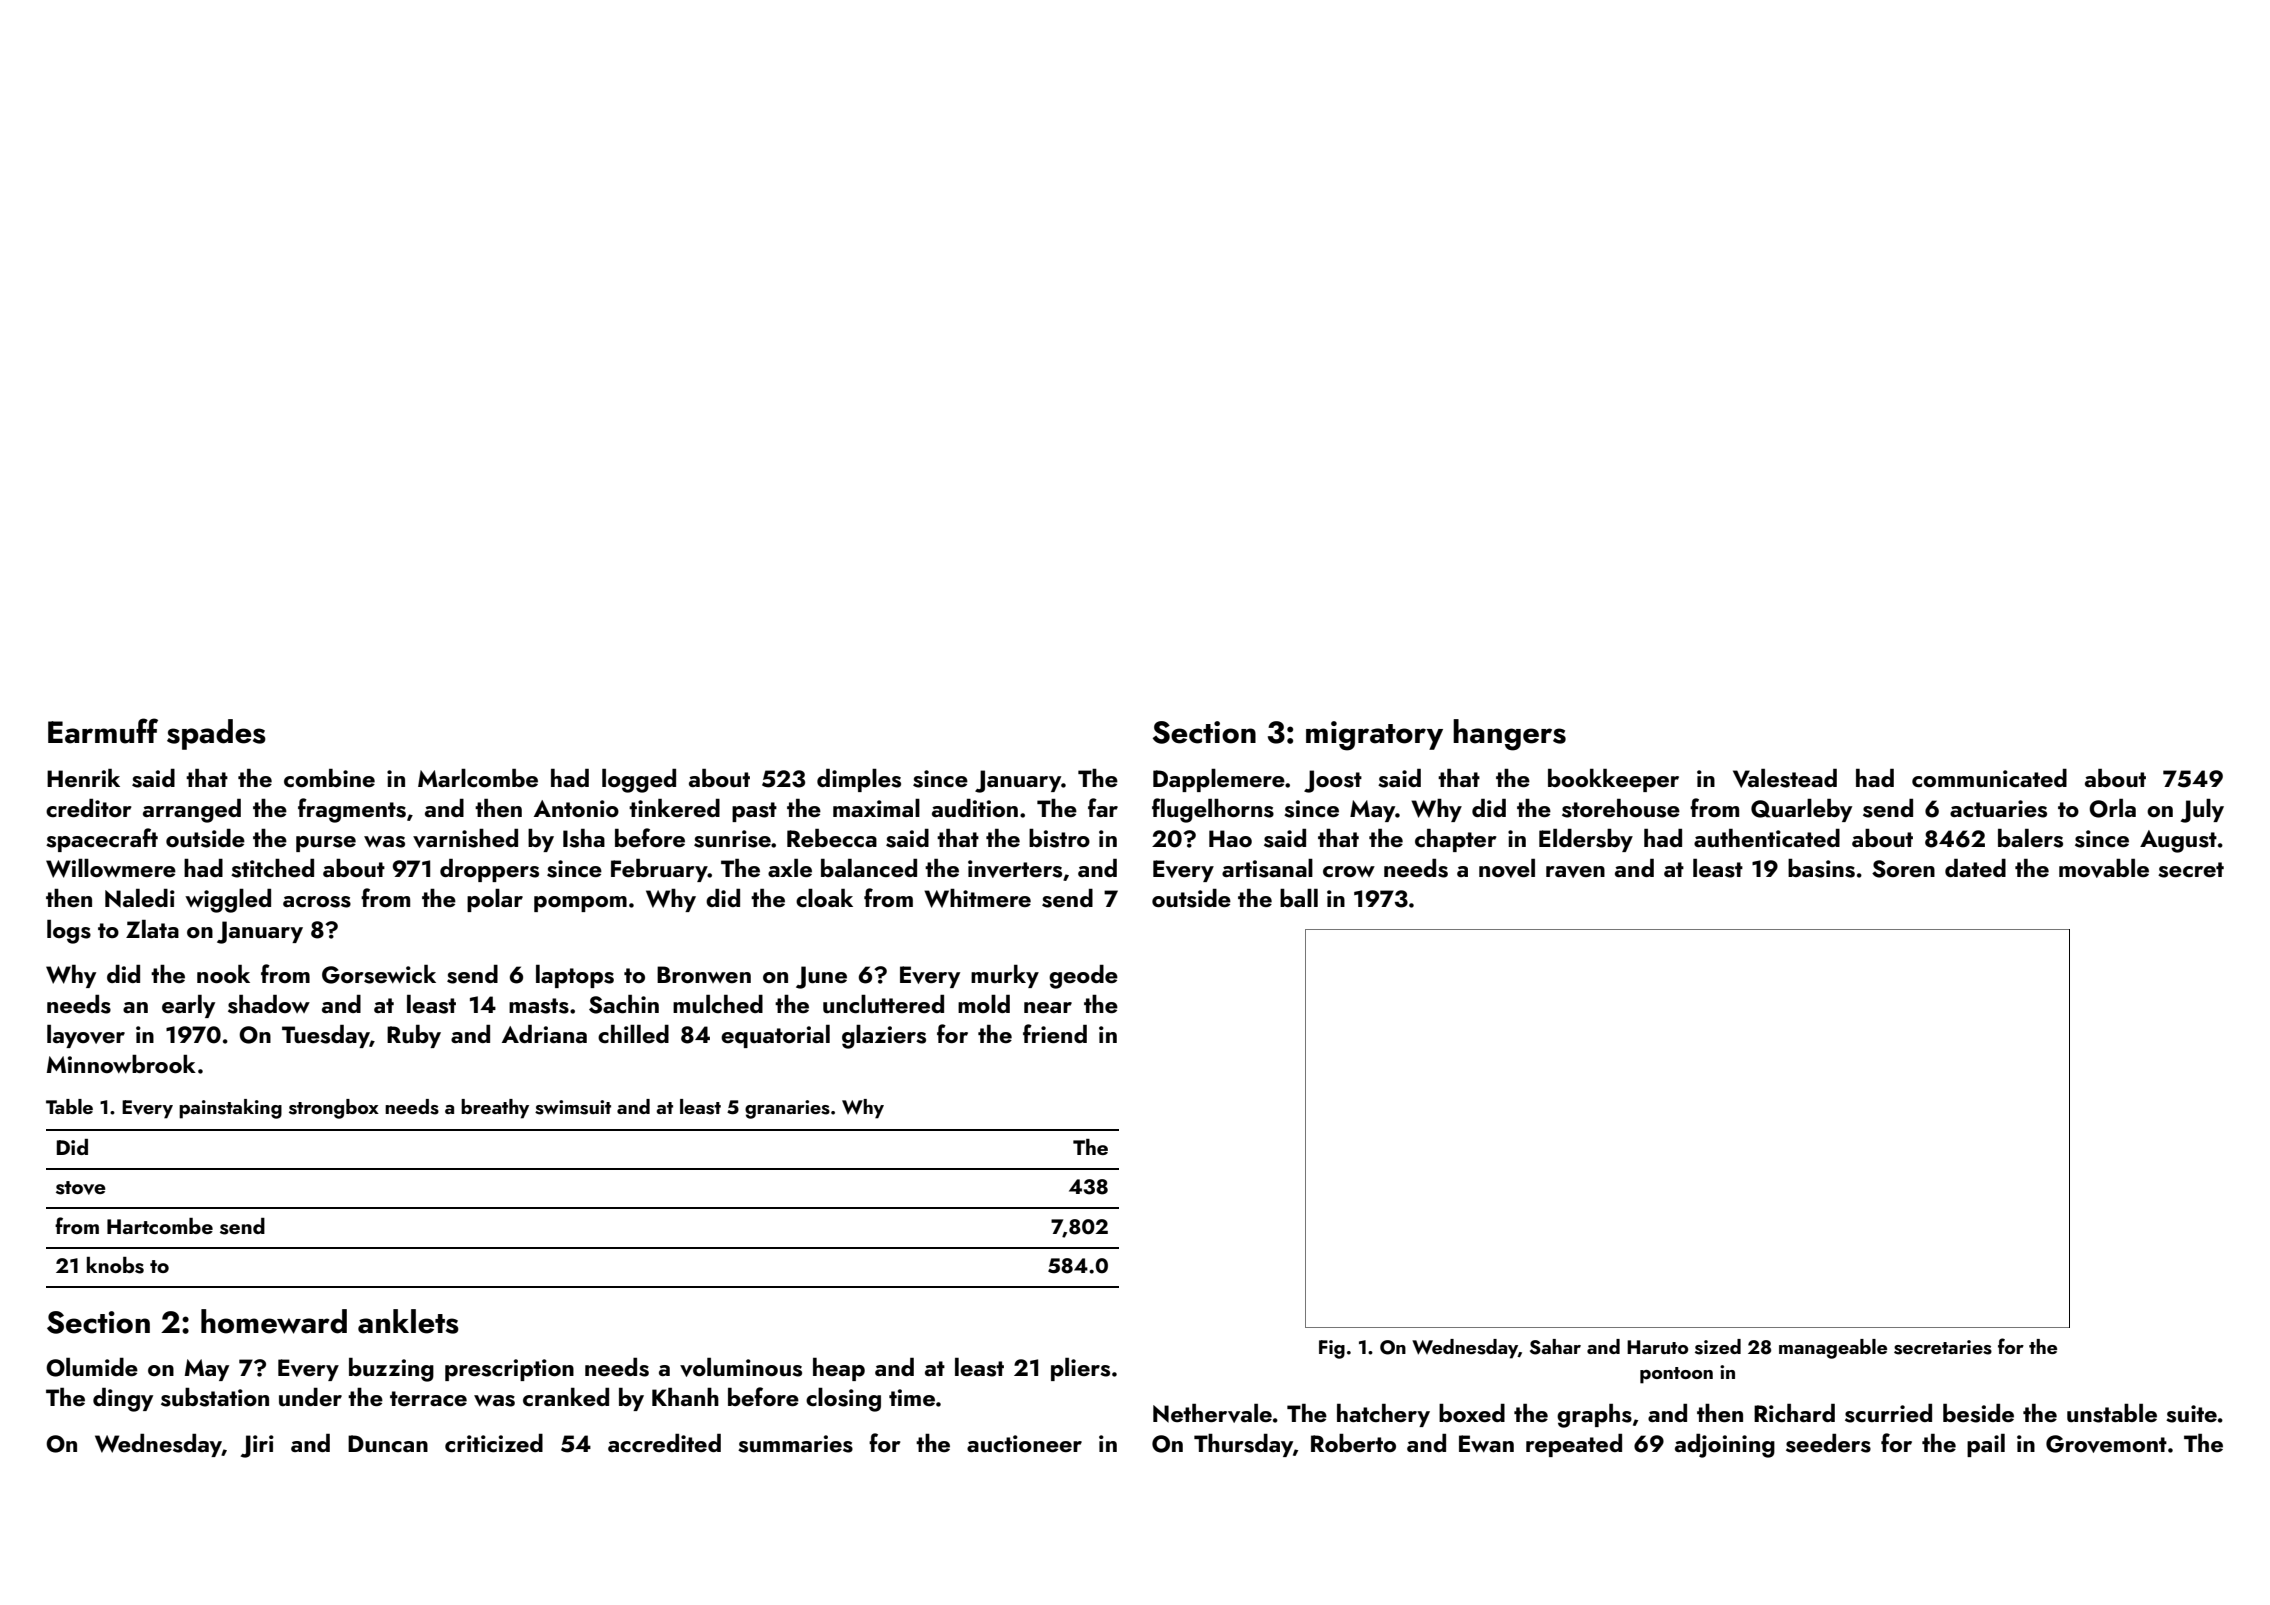 The width and height of the screenshot is (2270, 1605). I want to click on boxed, so click(1472, 1413).
